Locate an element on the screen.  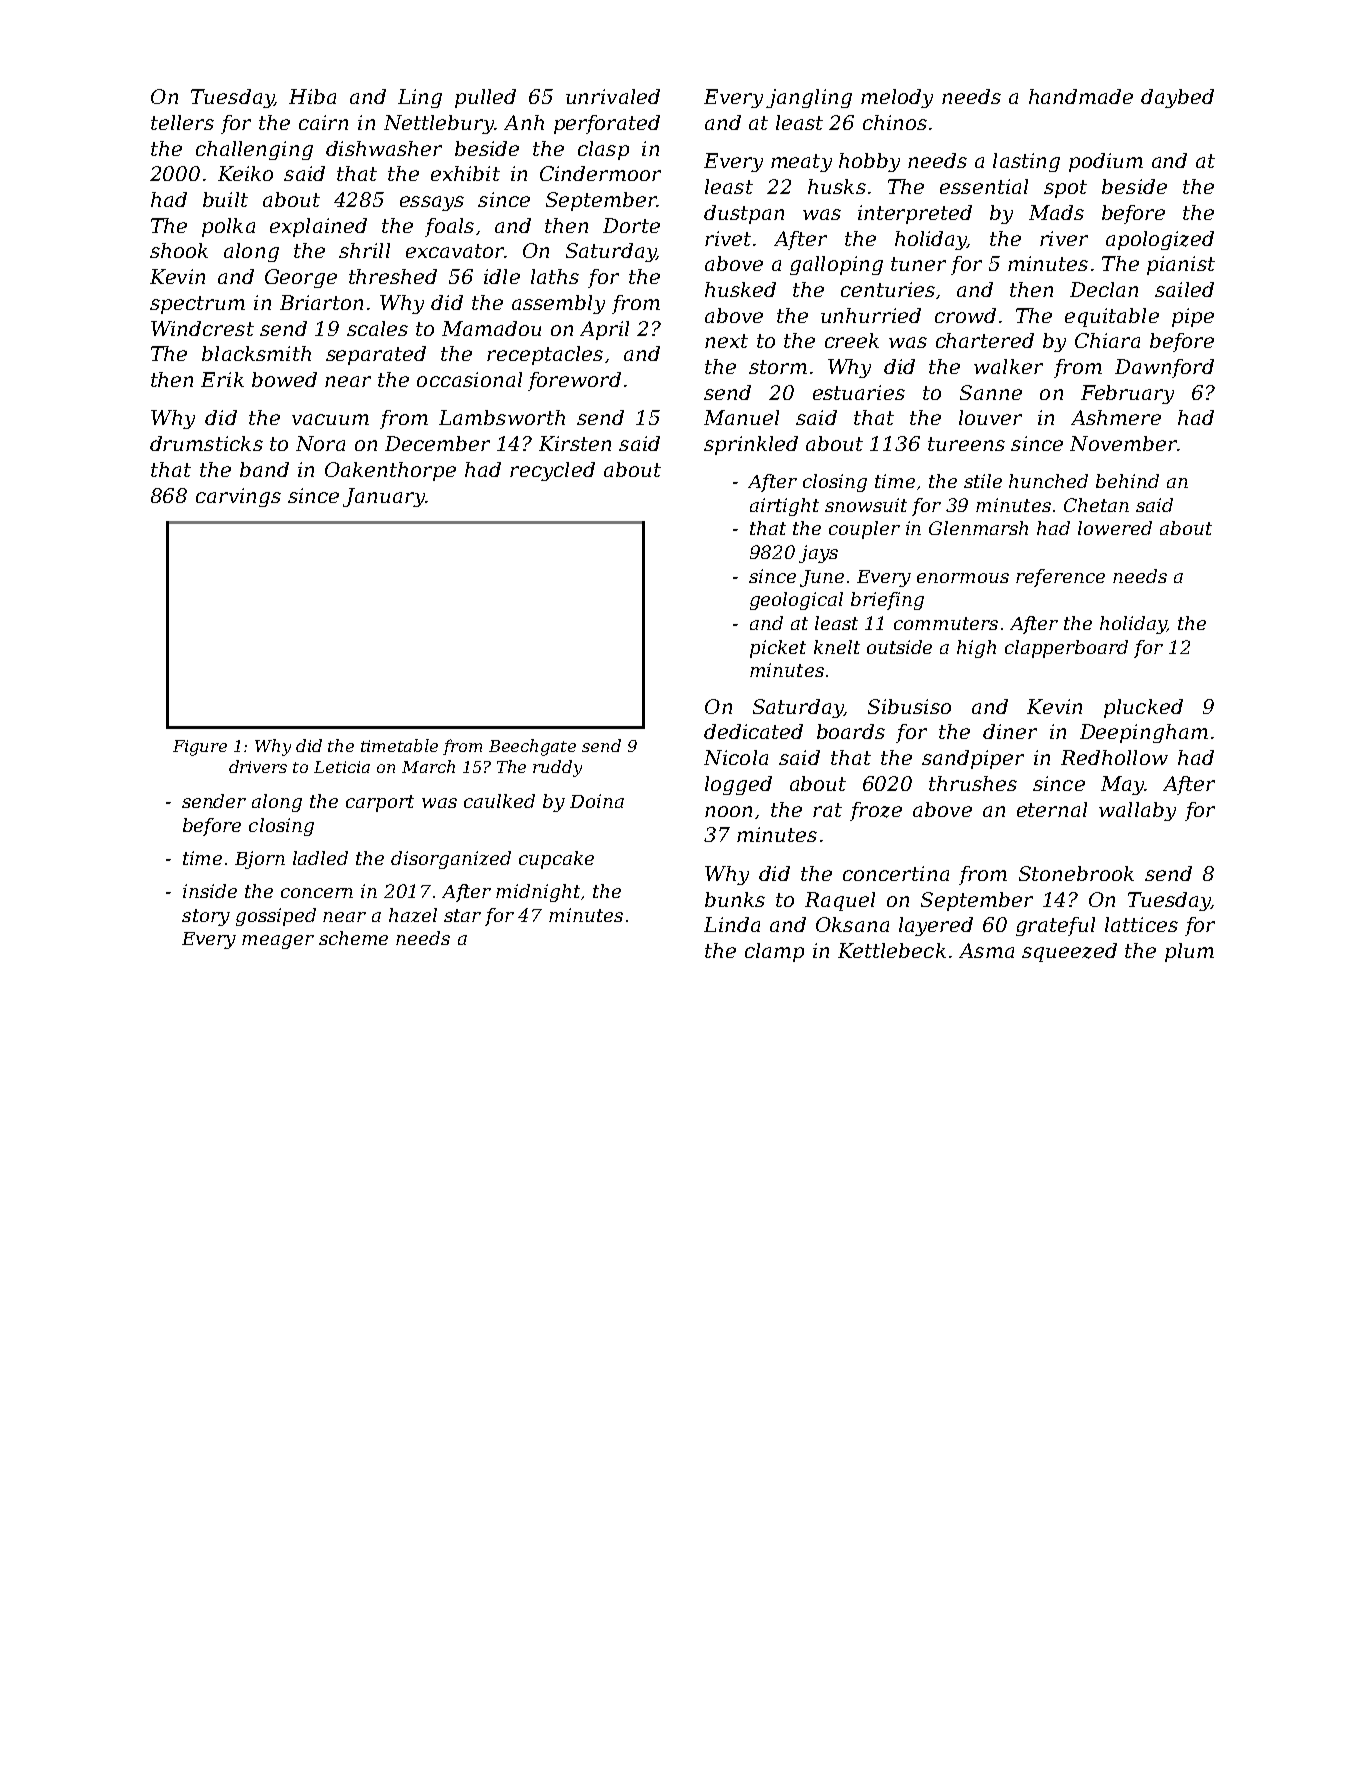
tellers is located at coordinates (182, 122).
